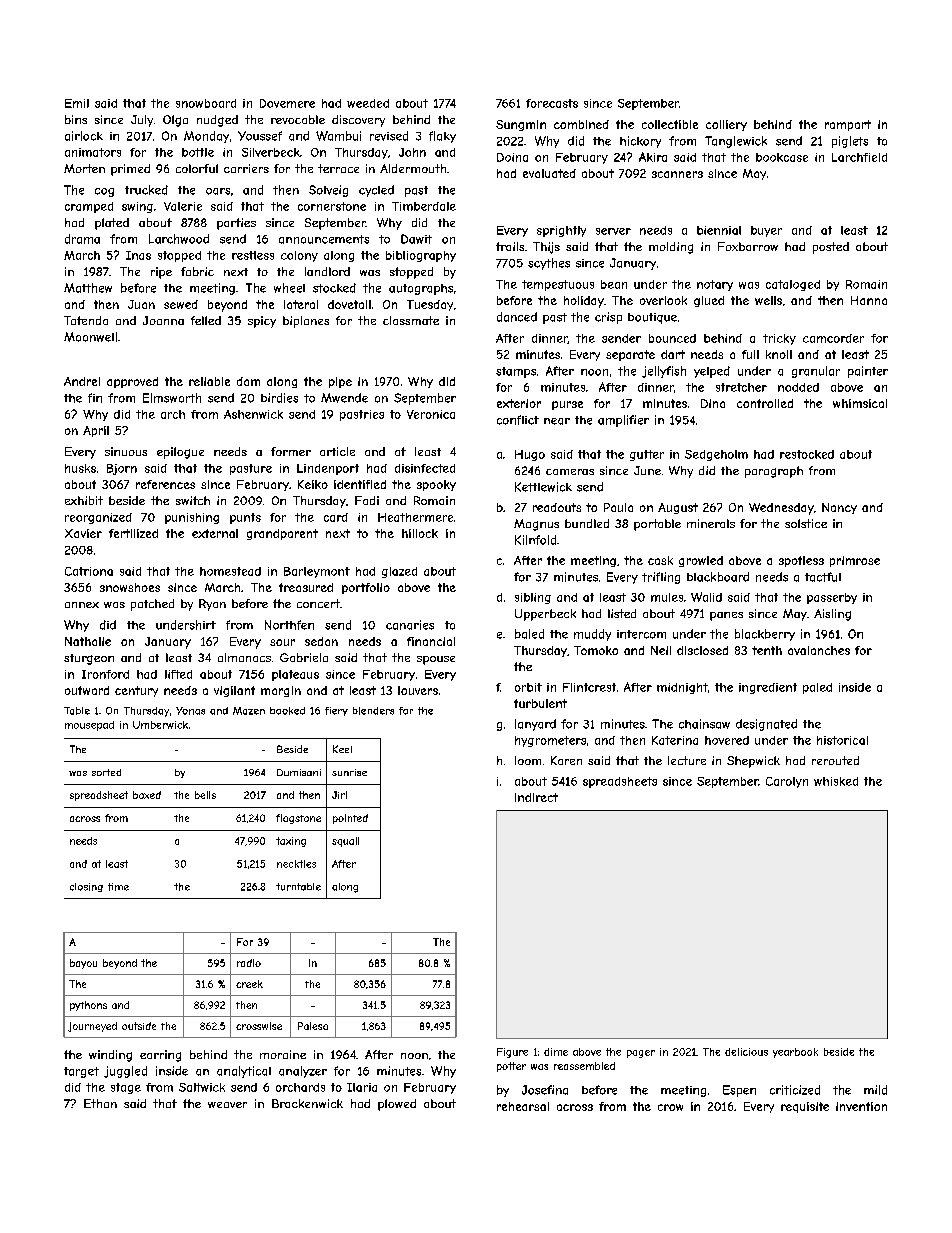  Describe the element at coordinates (77, 103) in the page. I see `Emil` at that location.
